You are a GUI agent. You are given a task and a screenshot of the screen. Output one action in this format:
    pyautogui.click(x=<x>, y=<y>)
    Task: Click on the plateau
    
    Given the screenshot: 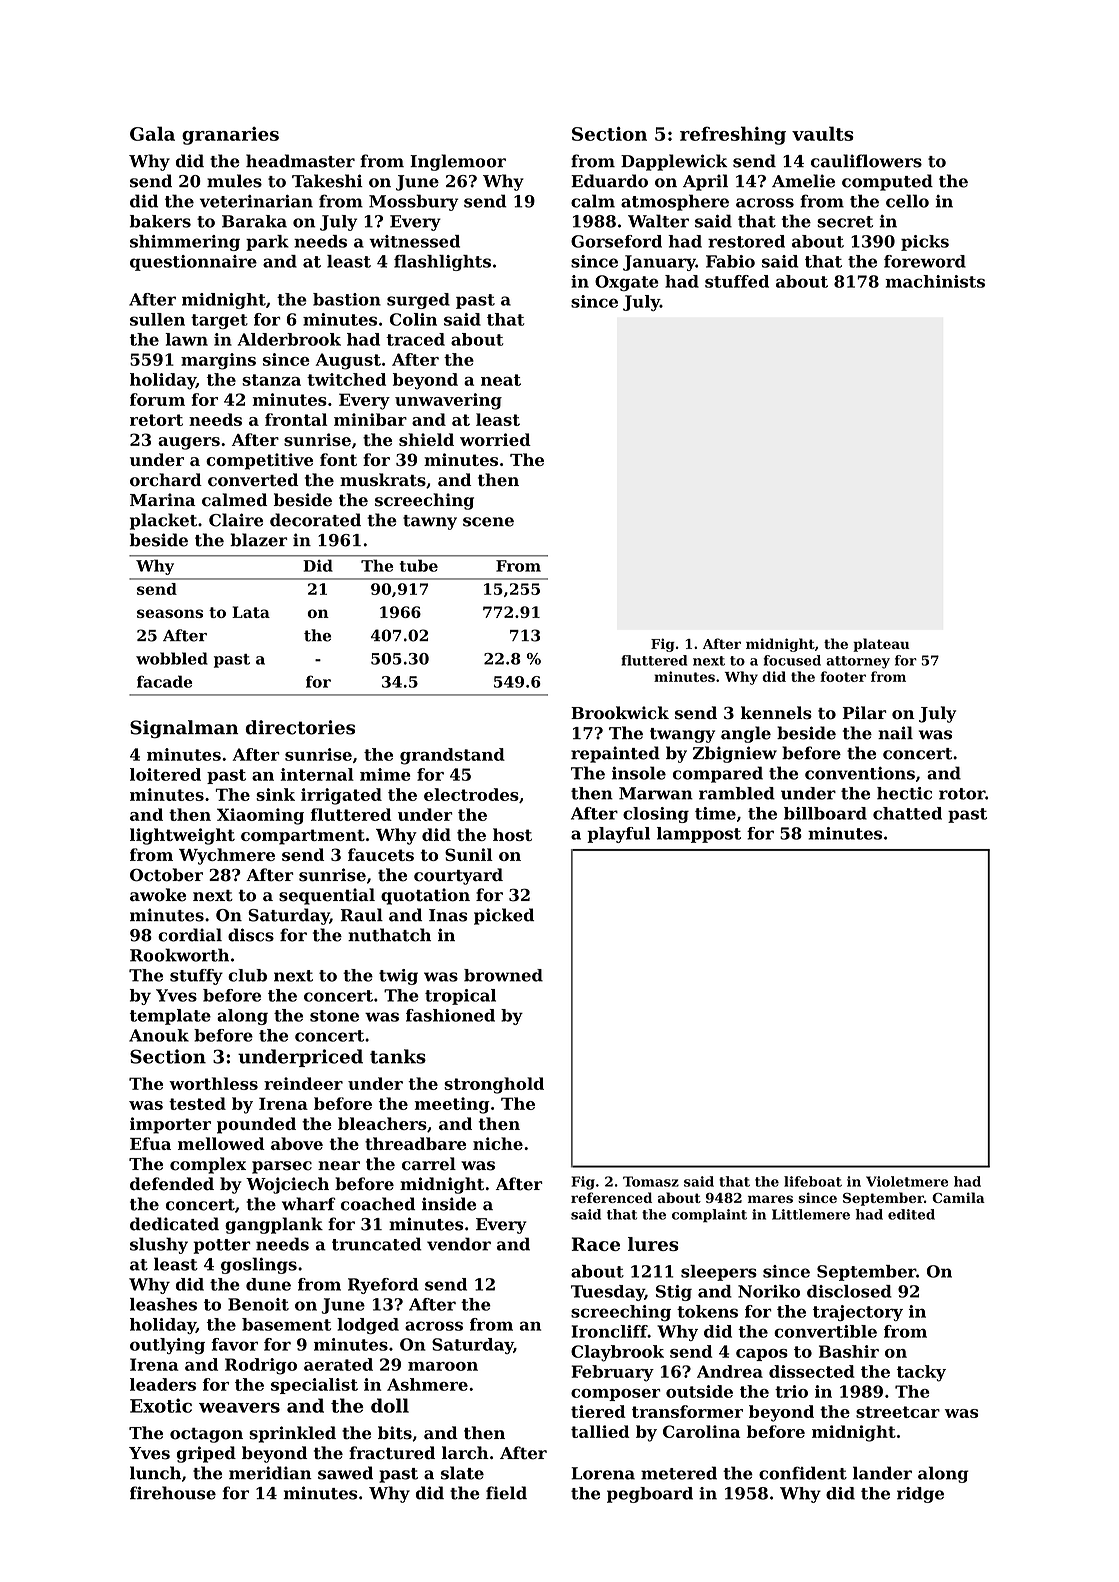 What is the action you would take?
    pyautogui.click(x=881, y=645)
